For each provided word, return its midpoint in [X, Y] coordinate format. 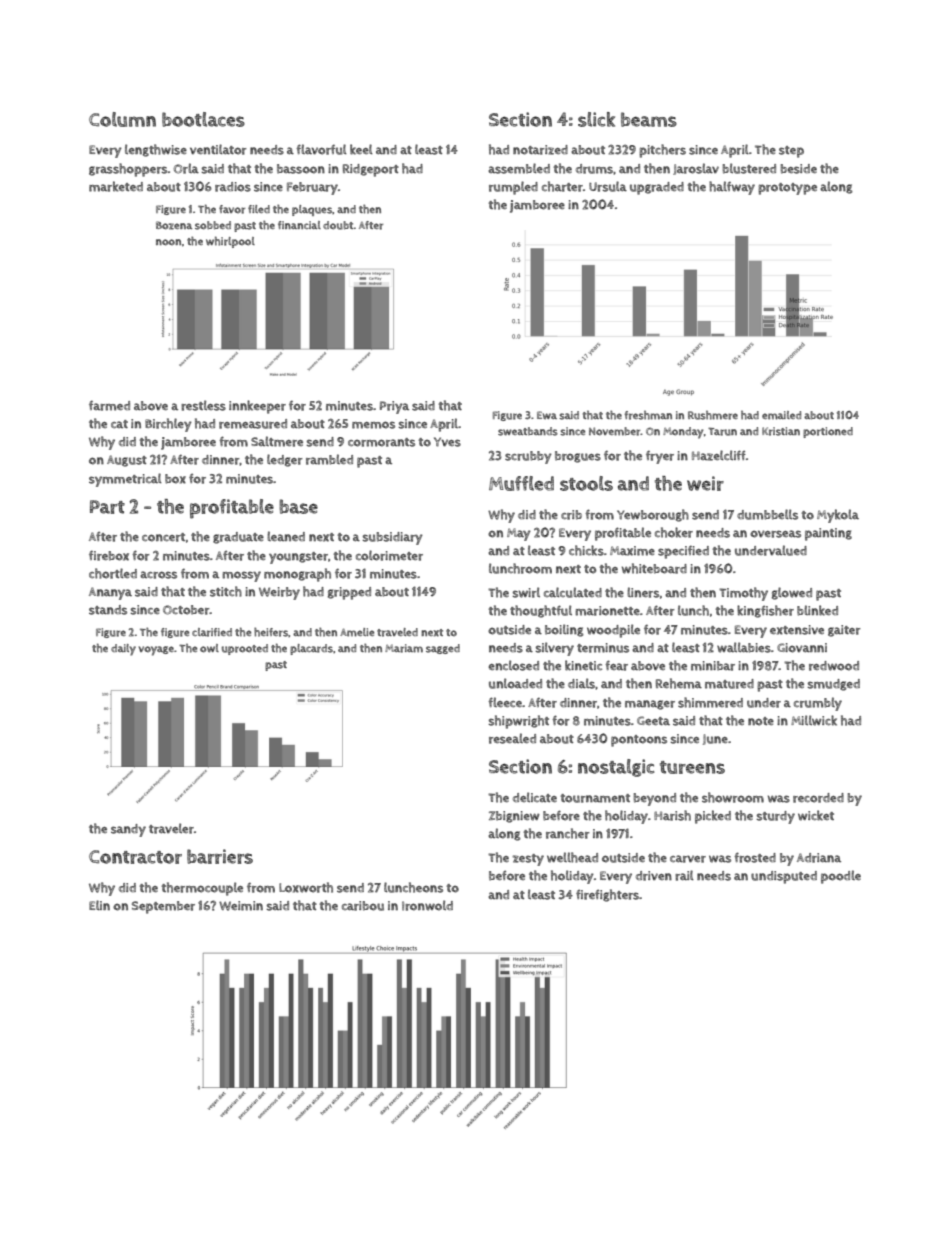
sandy [128, 830]
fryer [660, 457]
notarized [540, 150]
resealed [512, 738]
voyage [156, 651]
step [791, 152]
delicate [535, 797]
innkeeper [257, 407]
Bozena [174, 225]
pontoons [639, 741]
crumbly [818, 704]
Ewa [547, 415]
